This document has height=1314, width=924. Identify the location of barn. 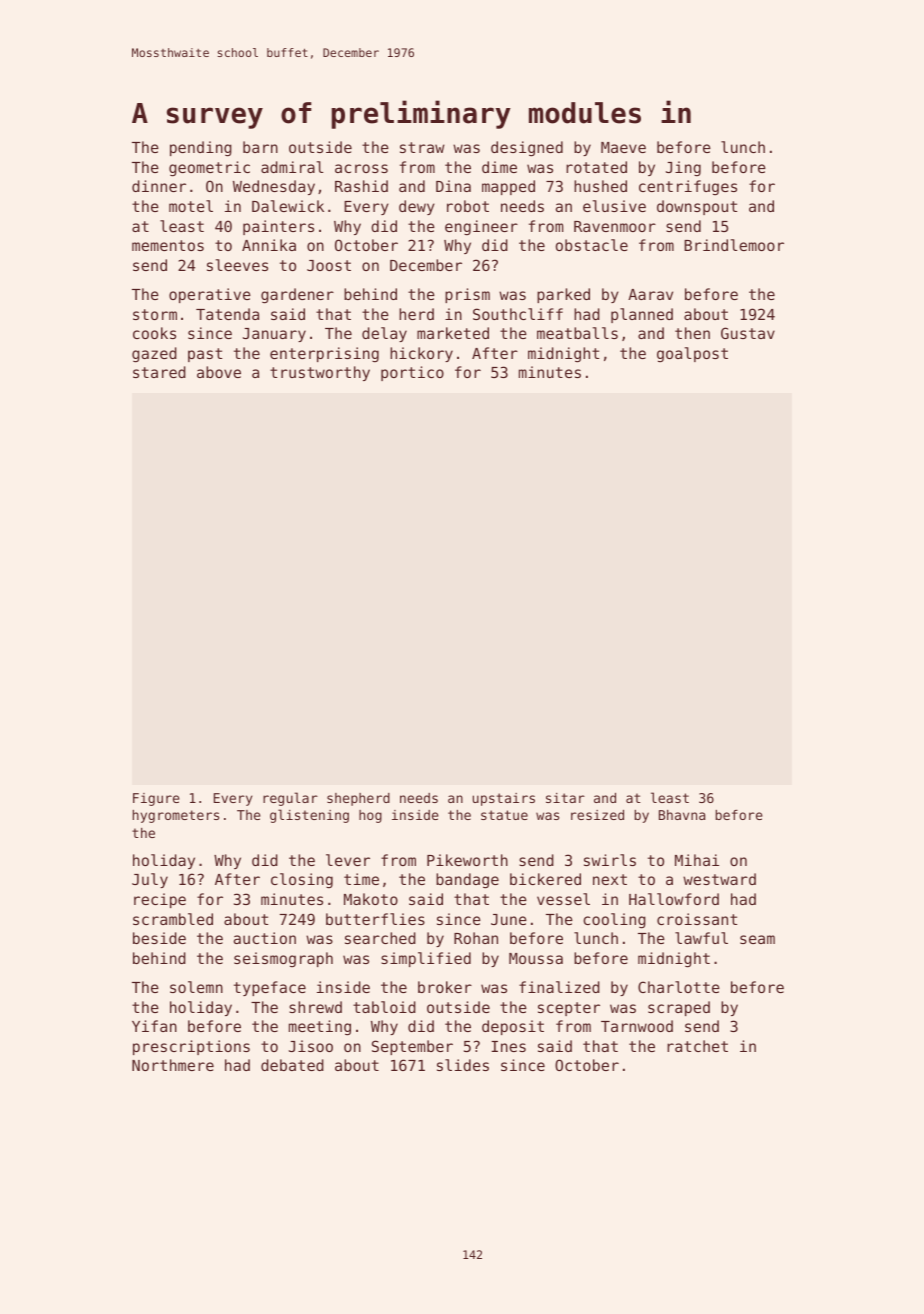
(260, 147).
